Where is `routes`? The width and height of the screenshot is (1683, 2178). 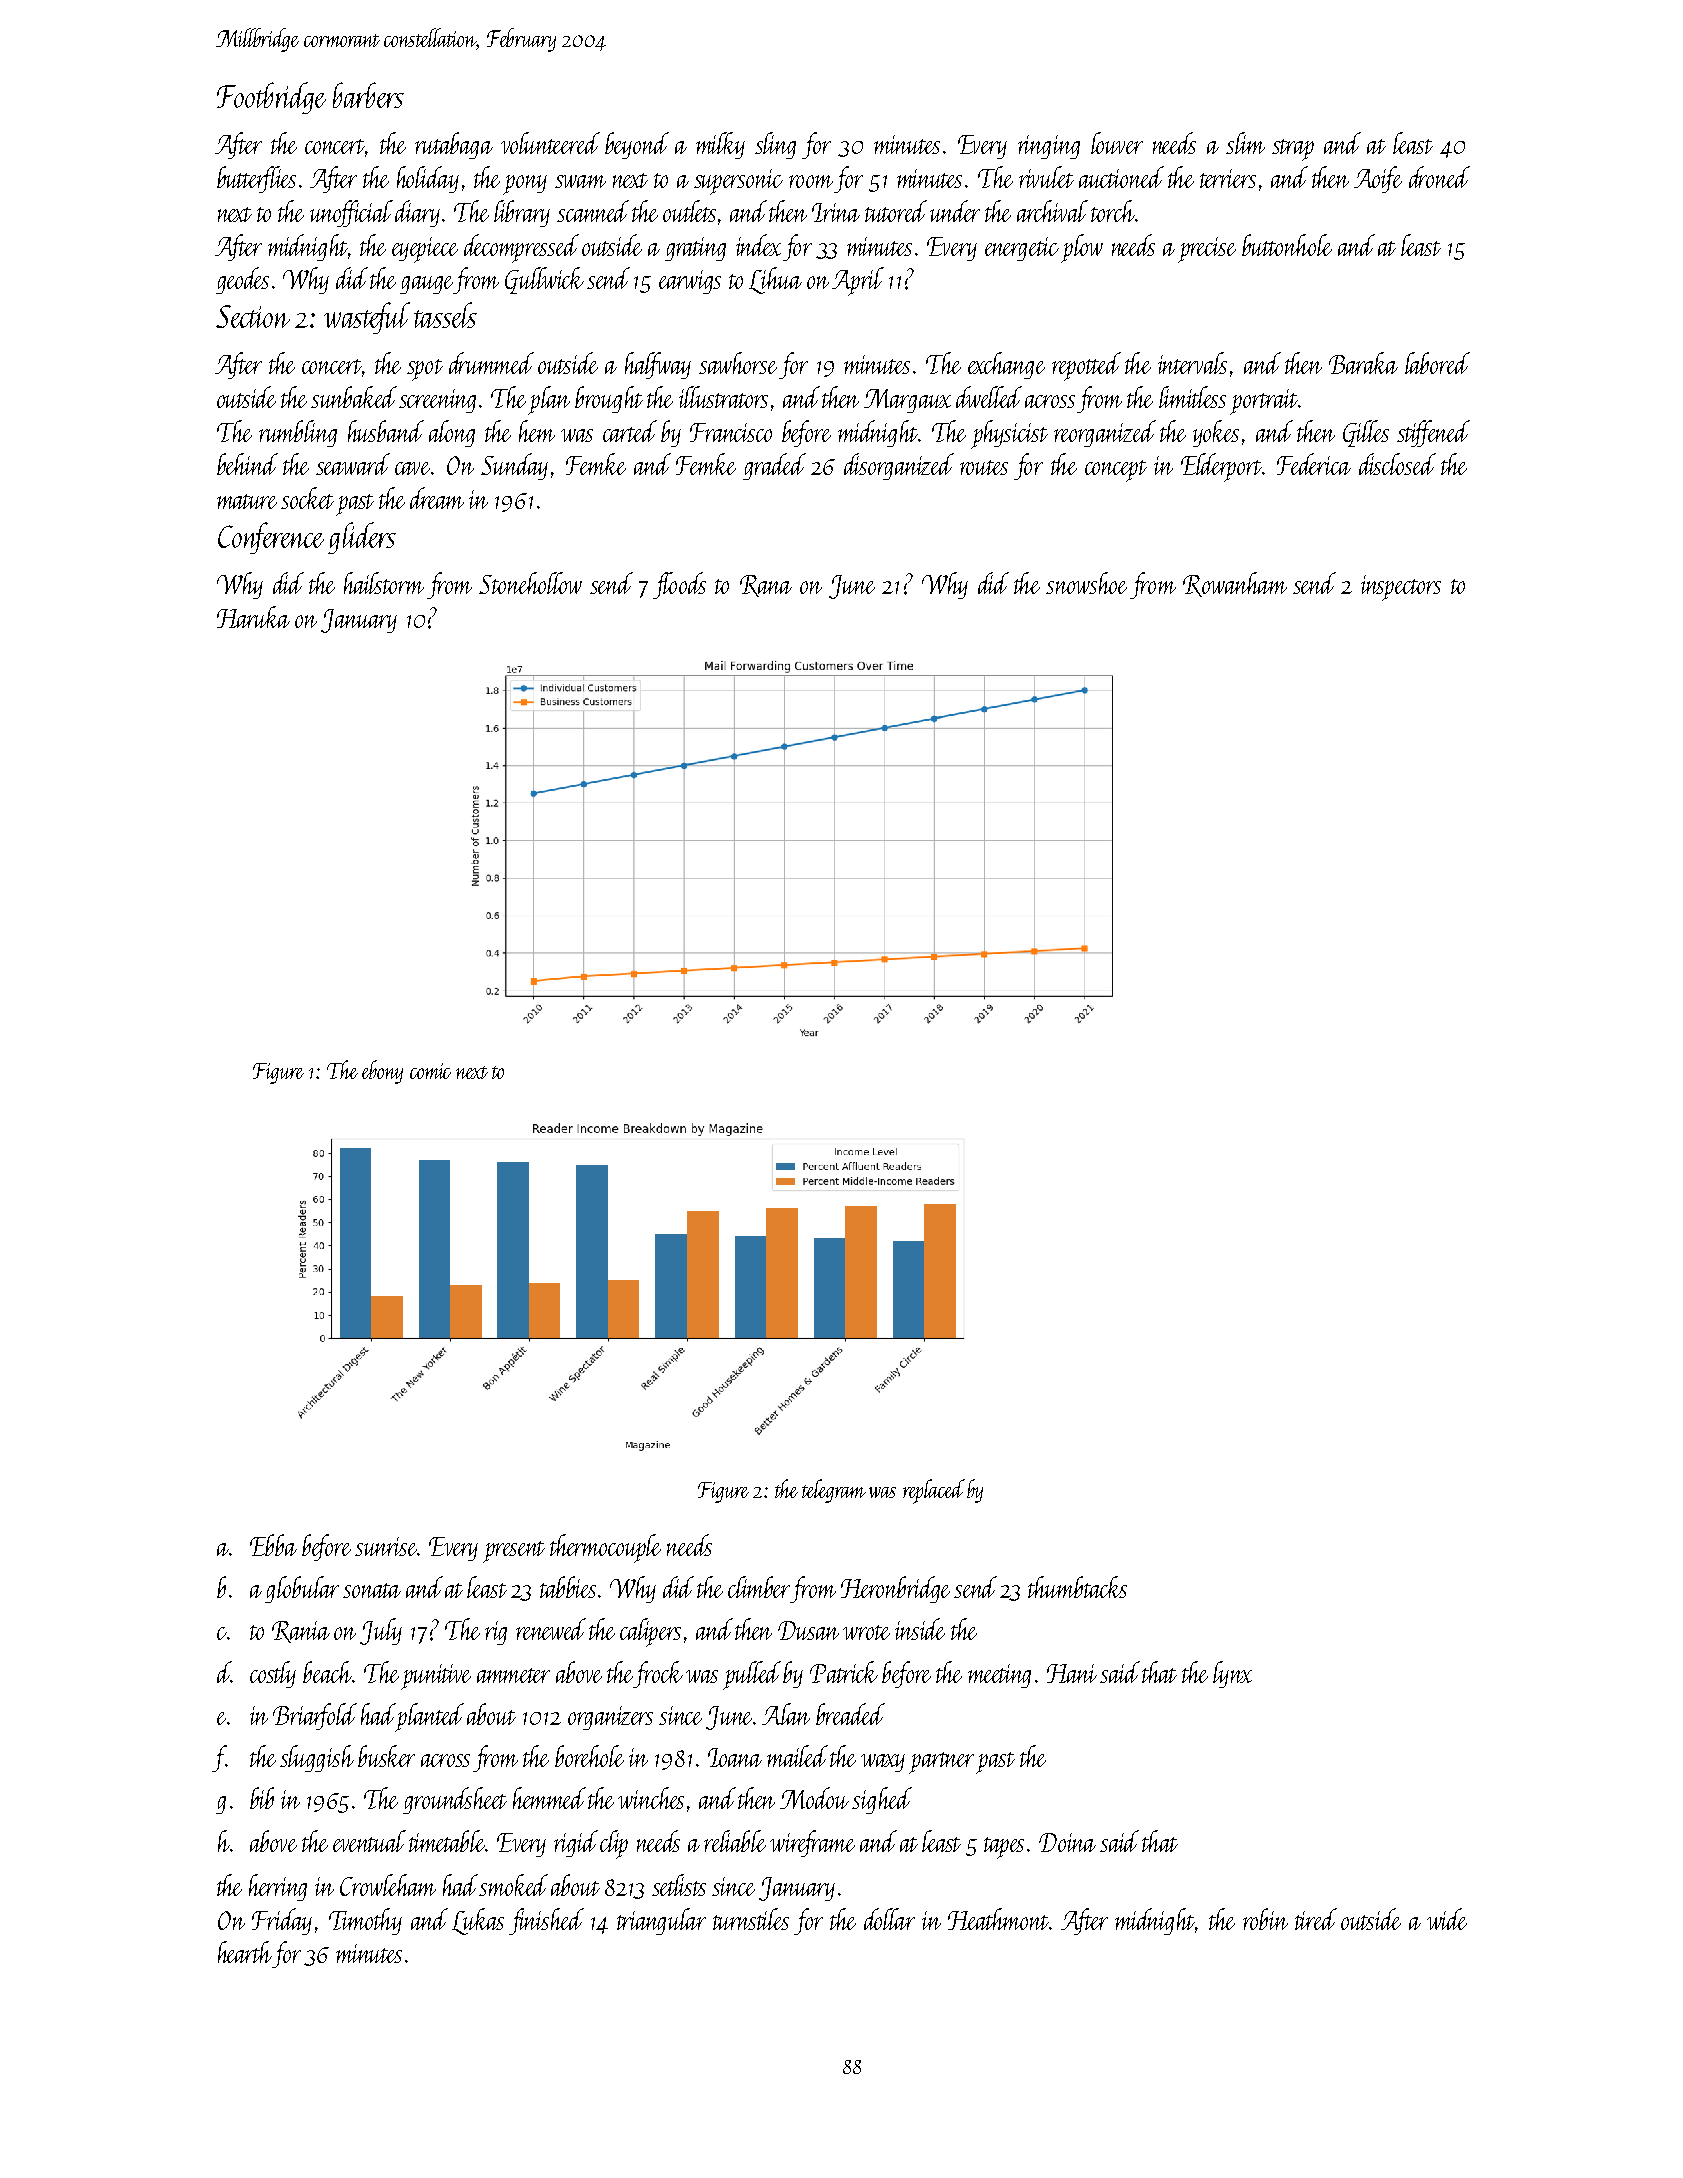 routes is located at coordinates (984, 467).
